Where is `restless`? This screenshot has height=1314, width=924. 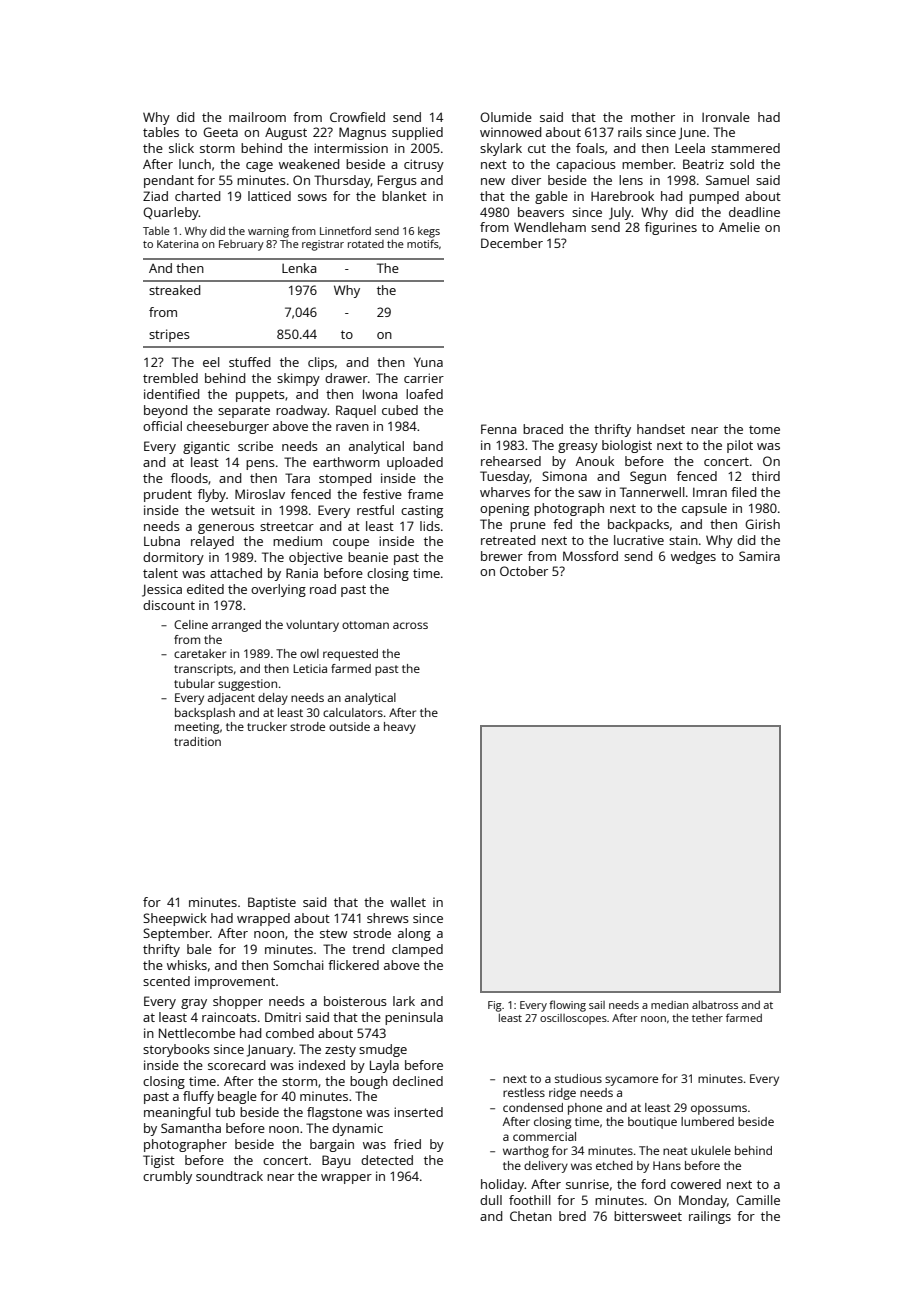 restless is located at coordinates (524, 1092).
